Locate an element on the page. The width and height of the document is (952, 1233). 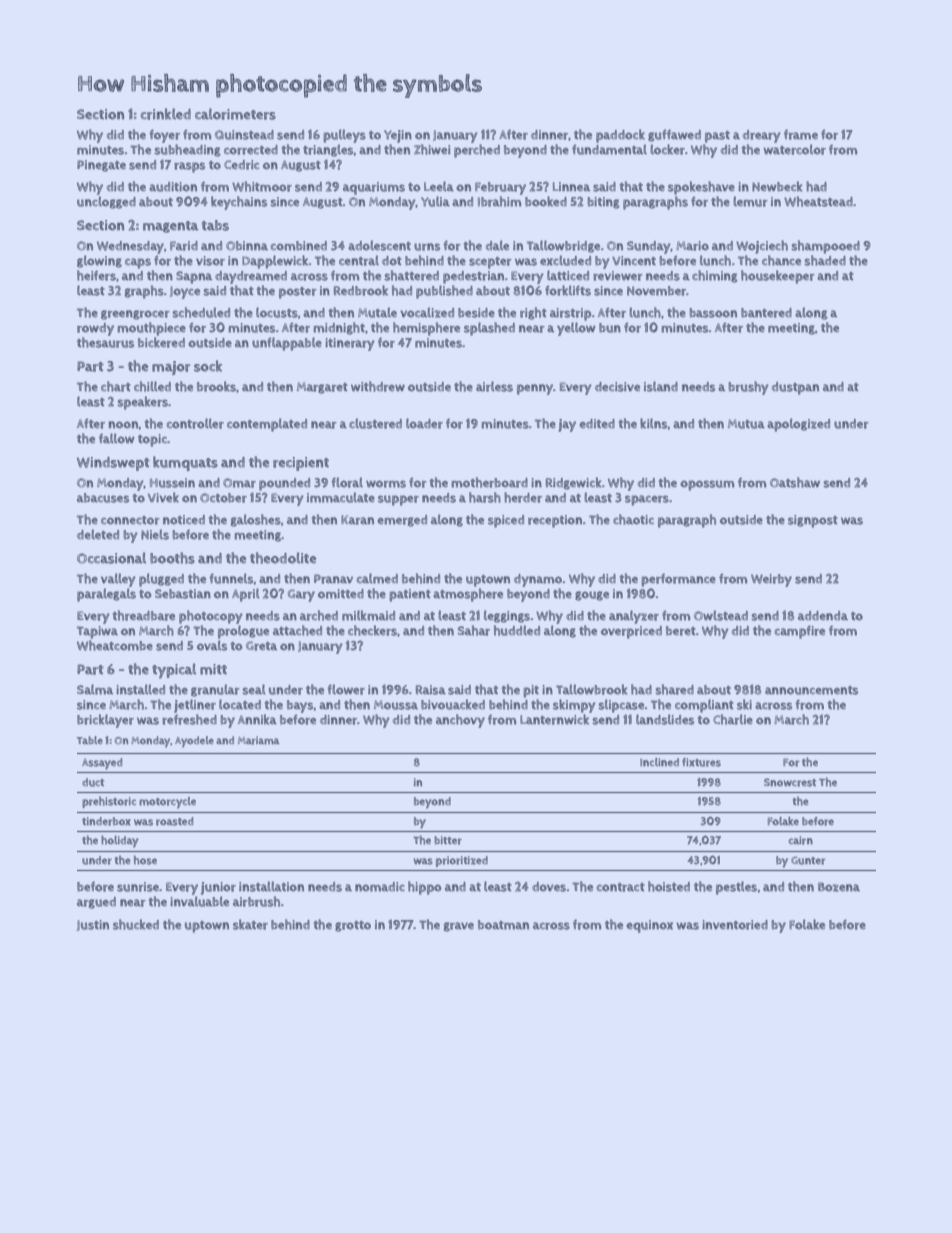
Yejin is located at coordinates (398, 136).
